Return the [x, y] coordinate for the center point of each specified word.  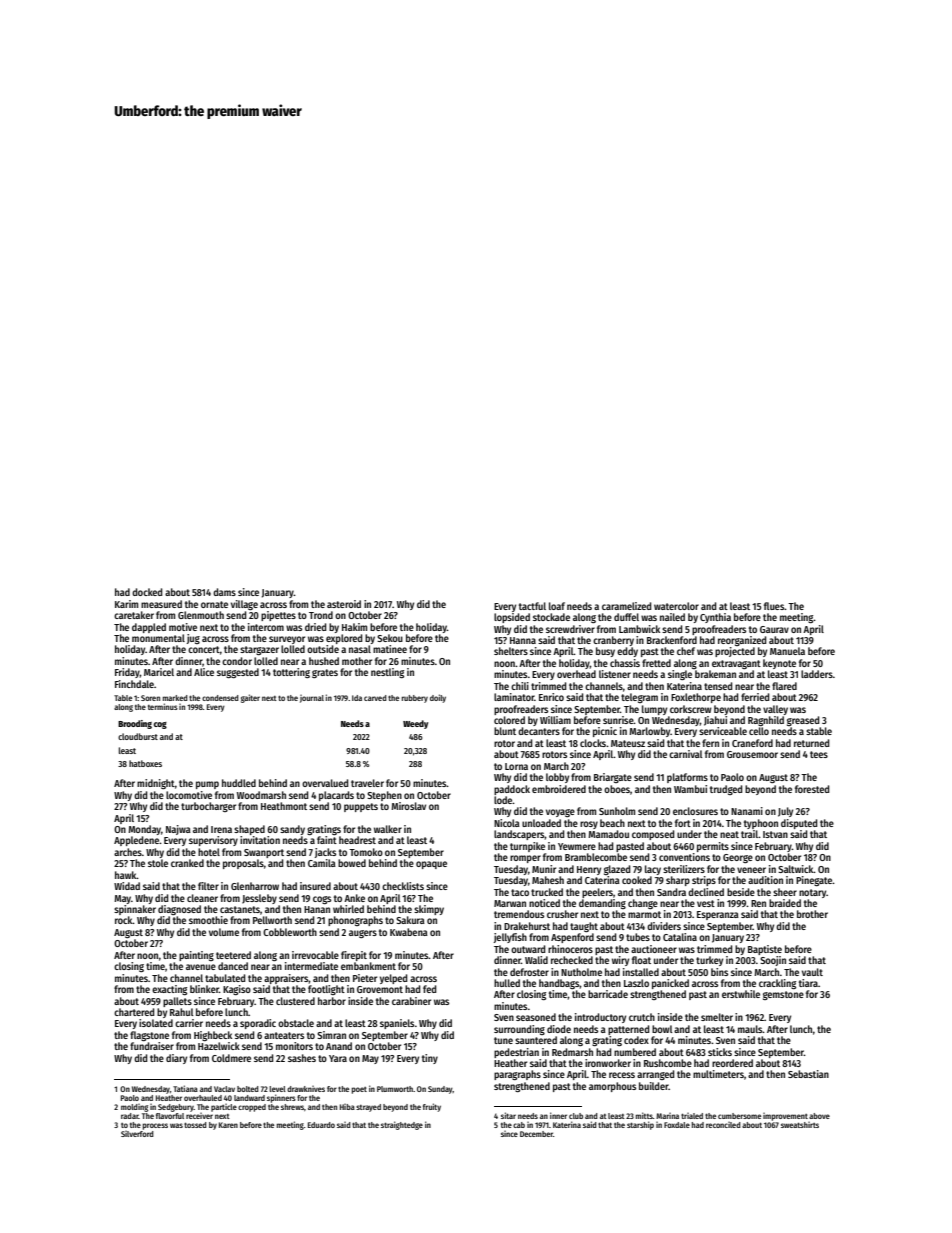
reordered [732, 1063]
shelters [511, 651]
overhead [576, 674]
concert [204, 649]
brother [812, 914]
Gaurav [774, 629]
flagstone [149, 1036]
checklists [403, 886]
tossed [195, 1125]
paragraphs [517, 1075]
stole [158, 863]
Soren [150, 698]
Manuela [787, 651]
